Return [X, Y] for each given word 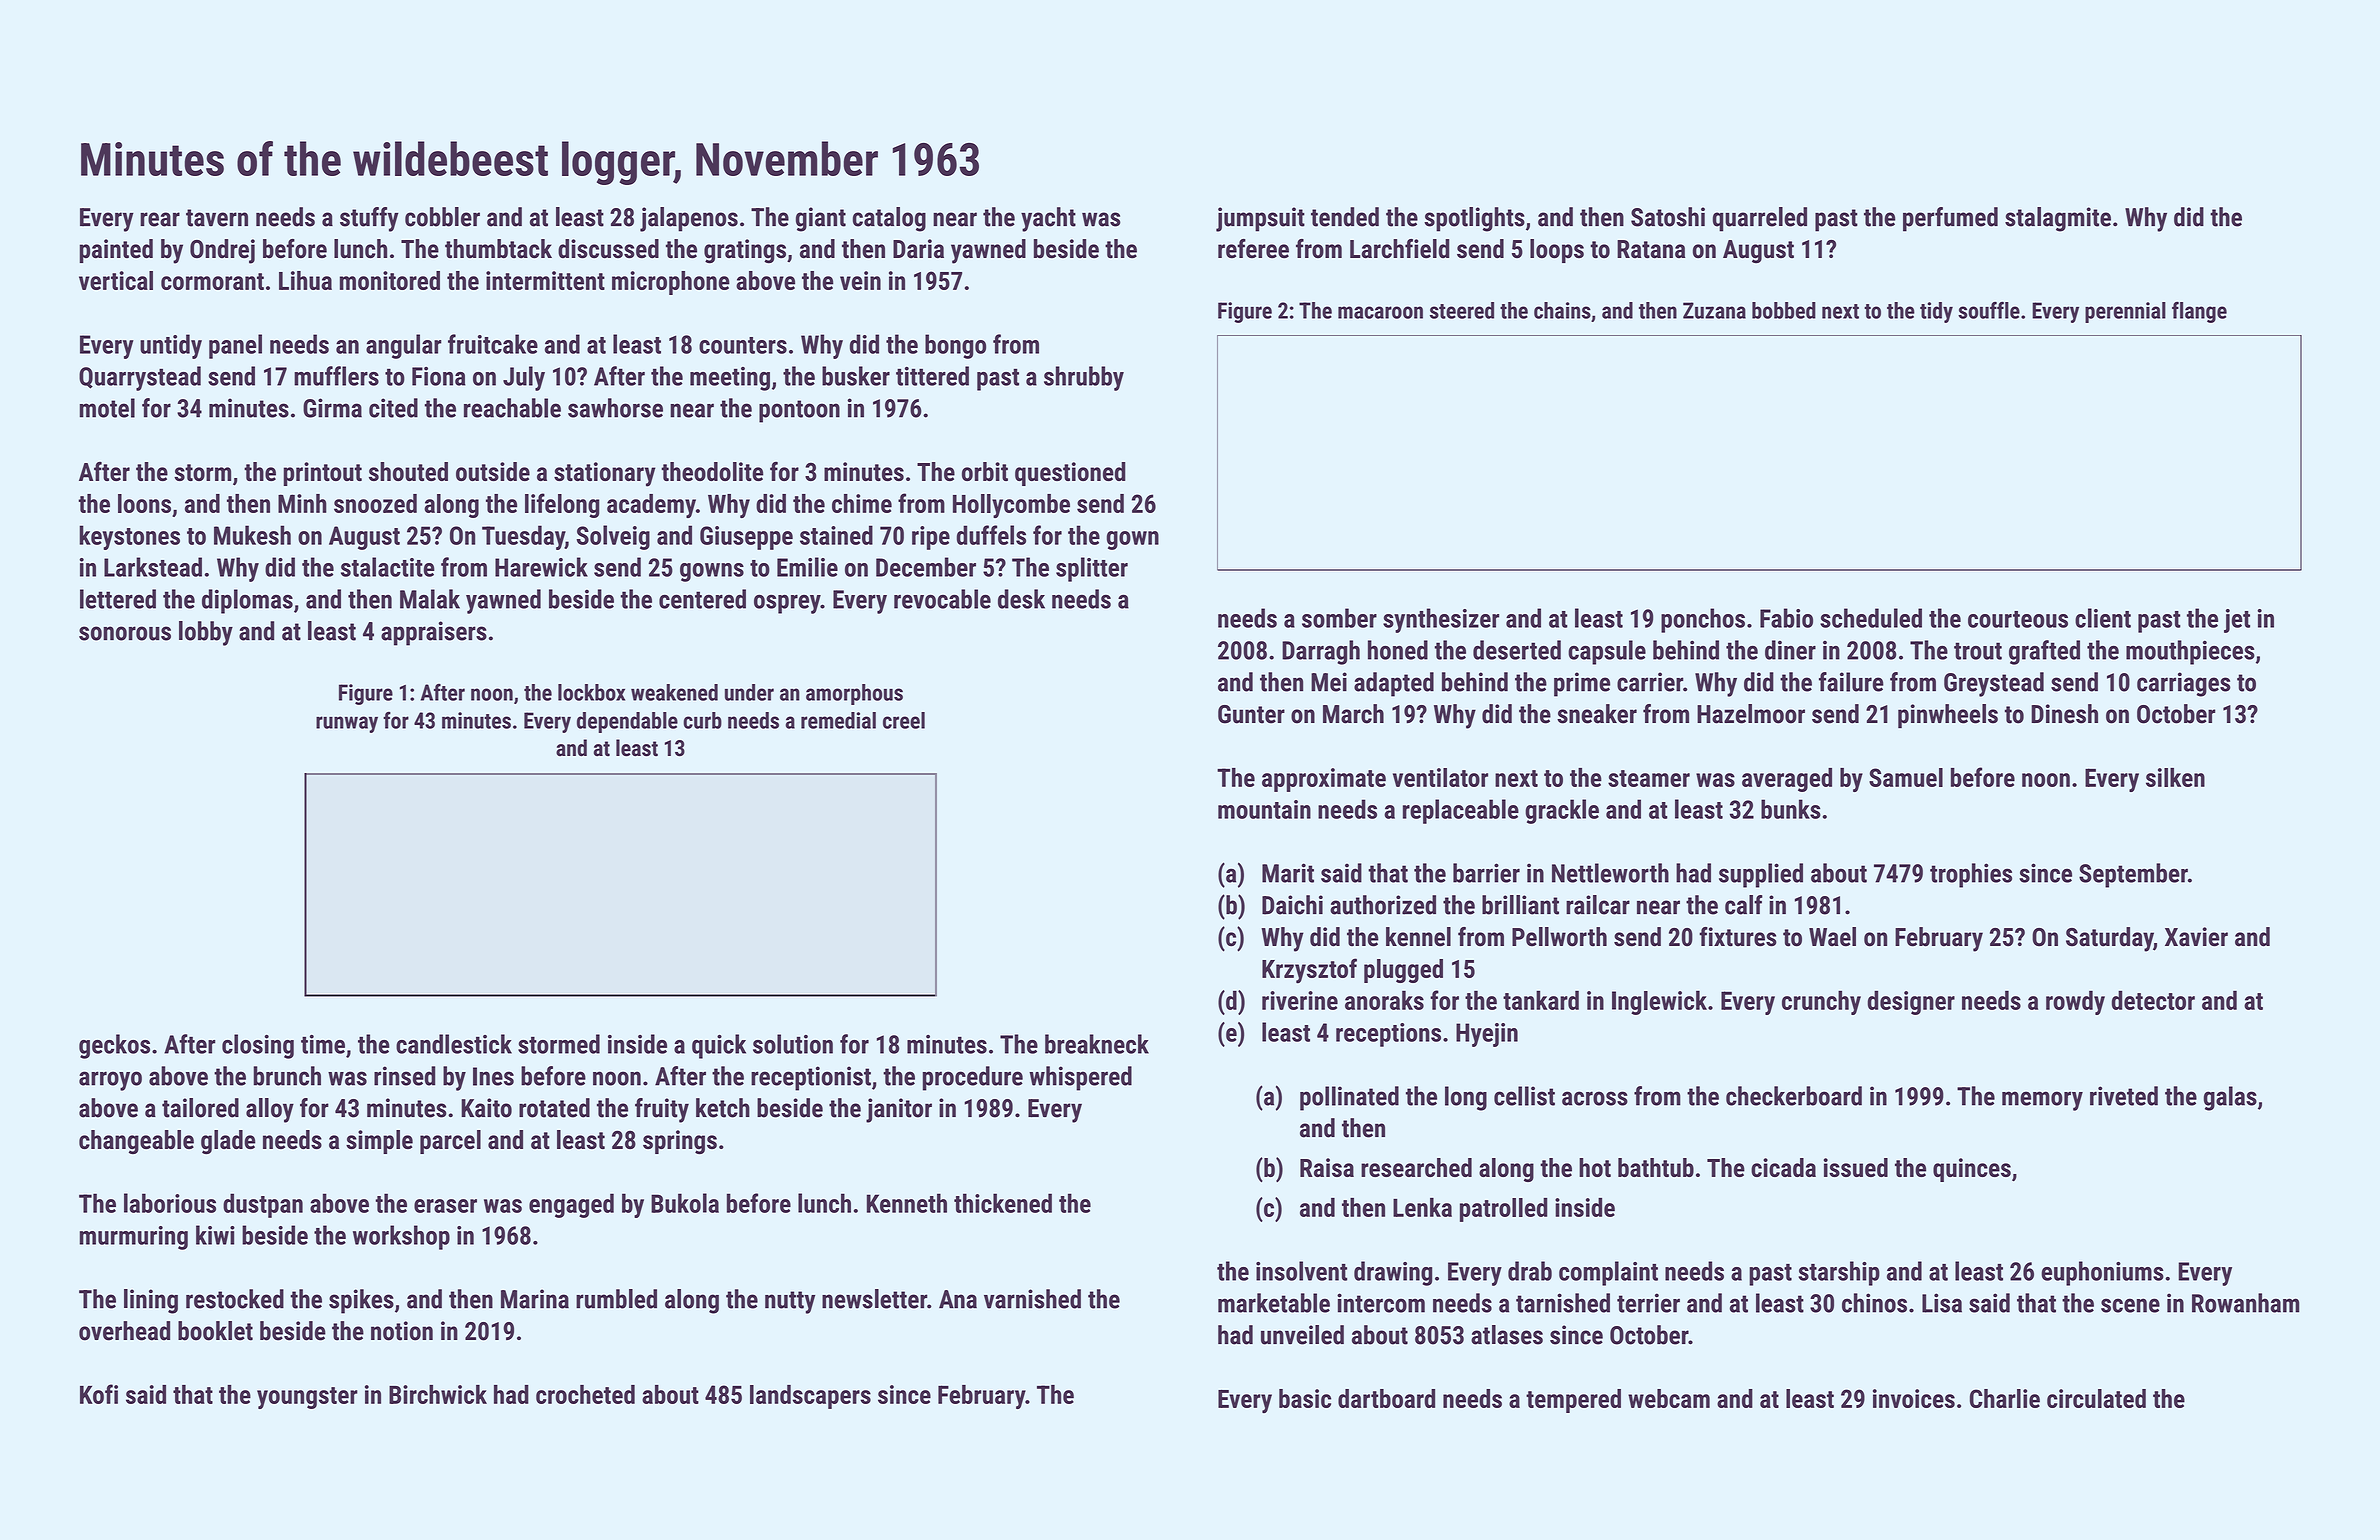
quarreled [1760, 219]
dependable [627, 722]
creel [904, 720]
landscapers [810, 1397]
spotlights [1474, 219]
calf [1744, 905]
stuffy [369, 219]
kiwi [215, 1235]
